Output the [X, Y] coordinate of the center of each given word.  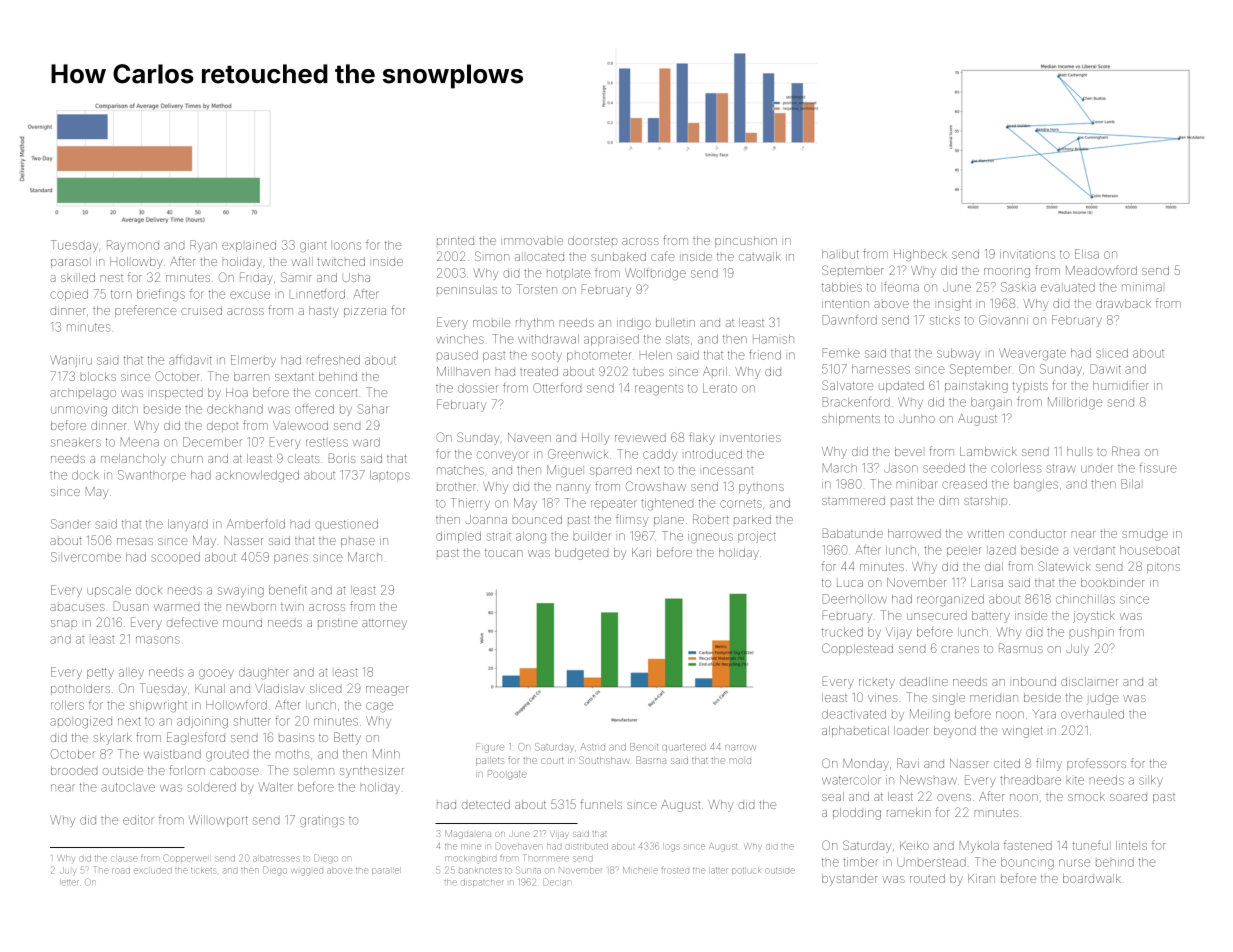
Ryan [203, 246]
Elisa [1087, 254]
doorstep [592, 240]
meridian [994, 698]
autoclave [128, 787]
